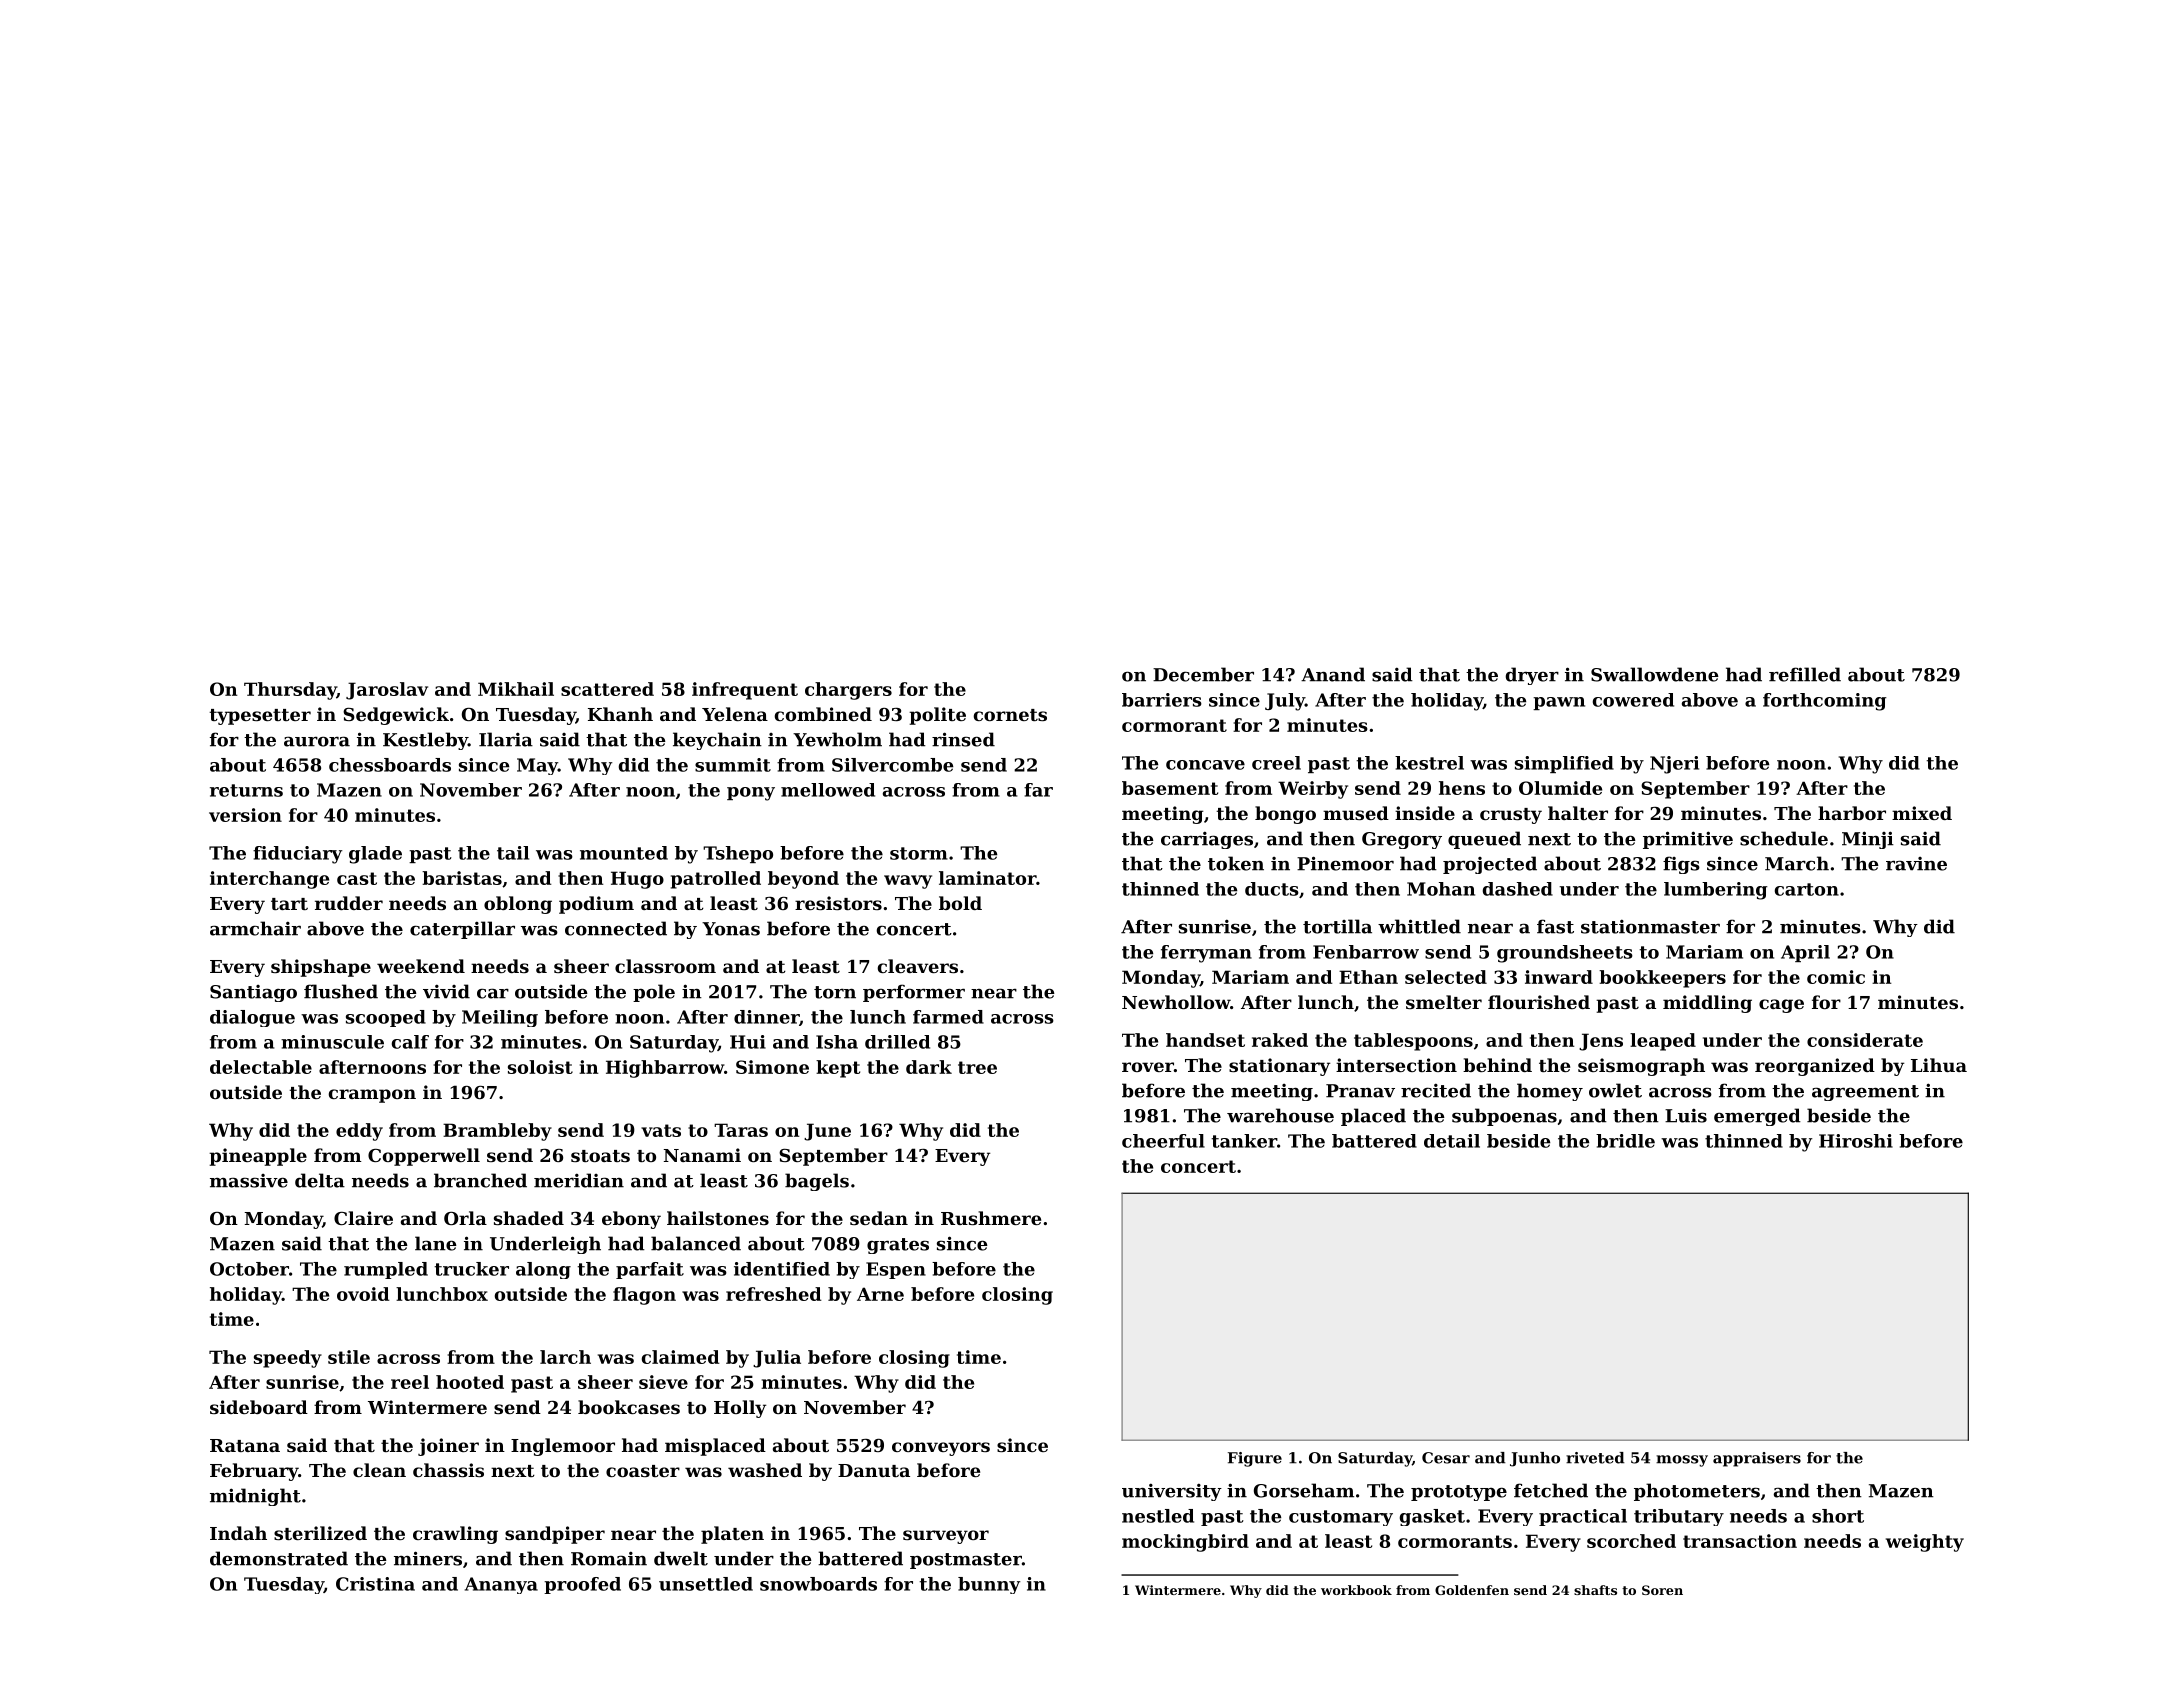  What do you see at coordinates (425, 741) in the screenshot?
I see `Kestleby` at bounding box center [425, 741].
